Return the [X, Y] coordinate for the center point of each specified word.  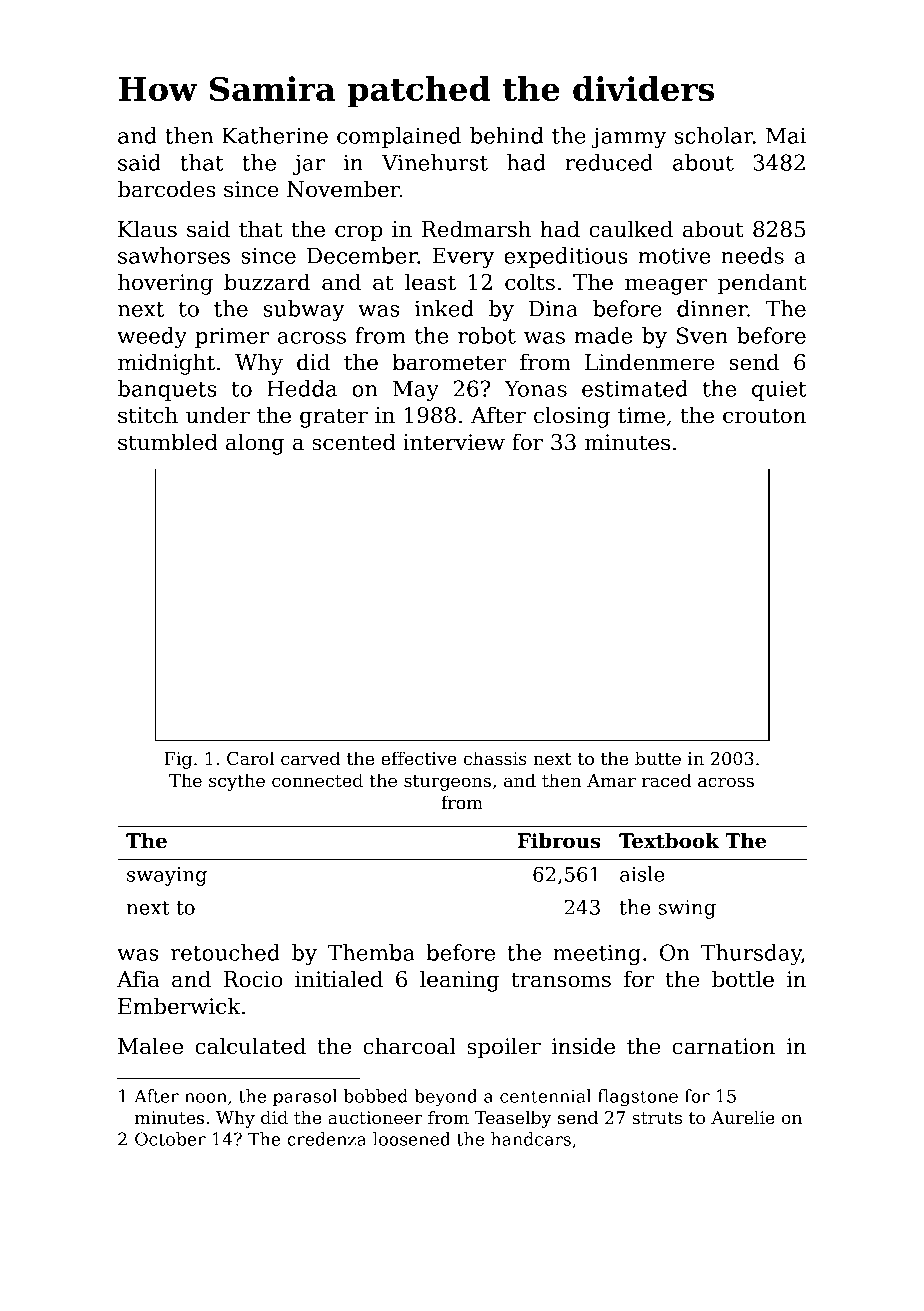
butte [658, 758]
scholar [713, 135]
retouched [225, 952]
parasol [305, 1097]
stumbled [168, 442]
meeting [597, 955]
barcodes [166, 189]
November [343, 189]
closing [572, 417]
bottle [743, 979]
